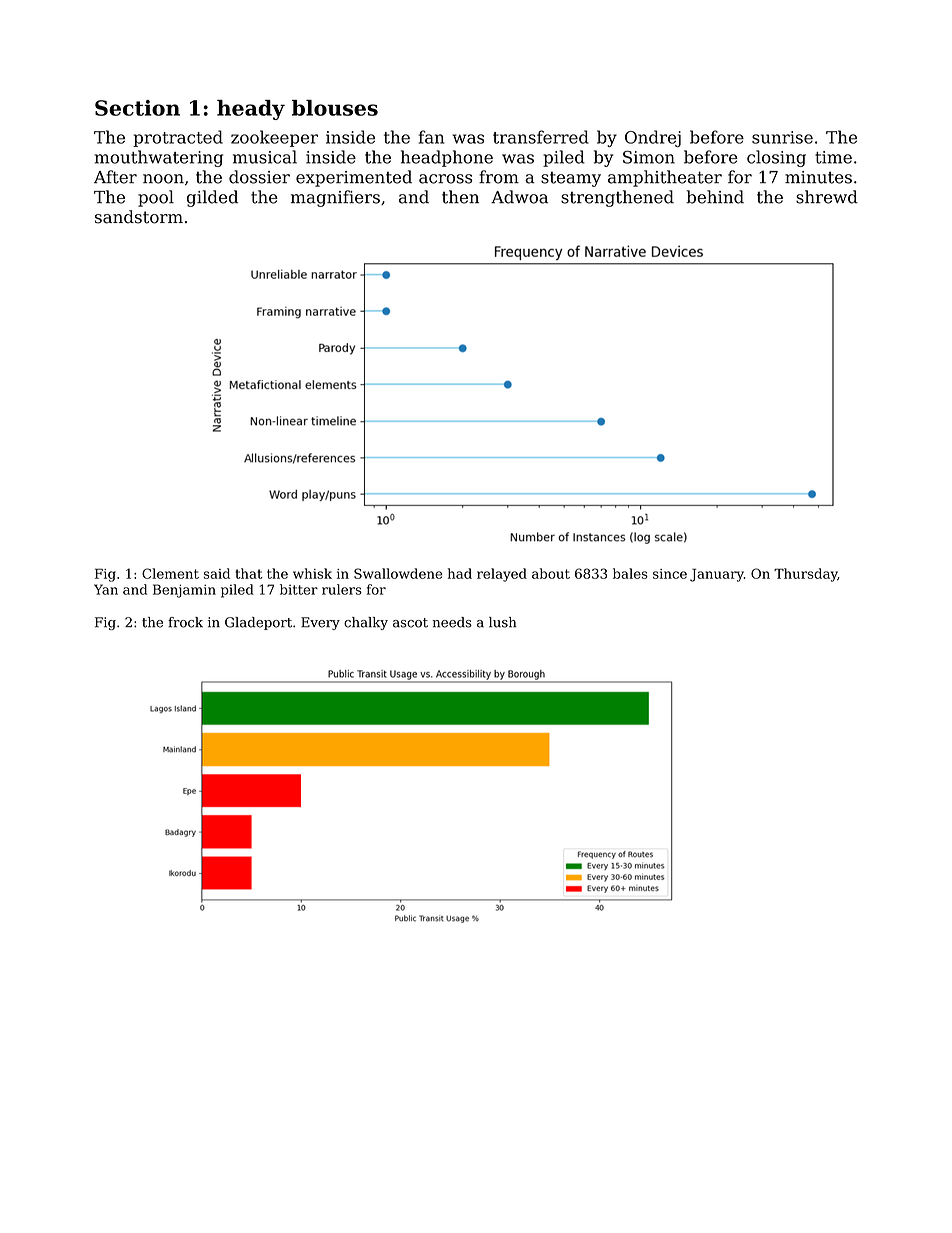 The height and width of the screenshot is (1233, 952). Describe the element at coordinates (715, 197) in the screenshot. I see `behind` at that location.
